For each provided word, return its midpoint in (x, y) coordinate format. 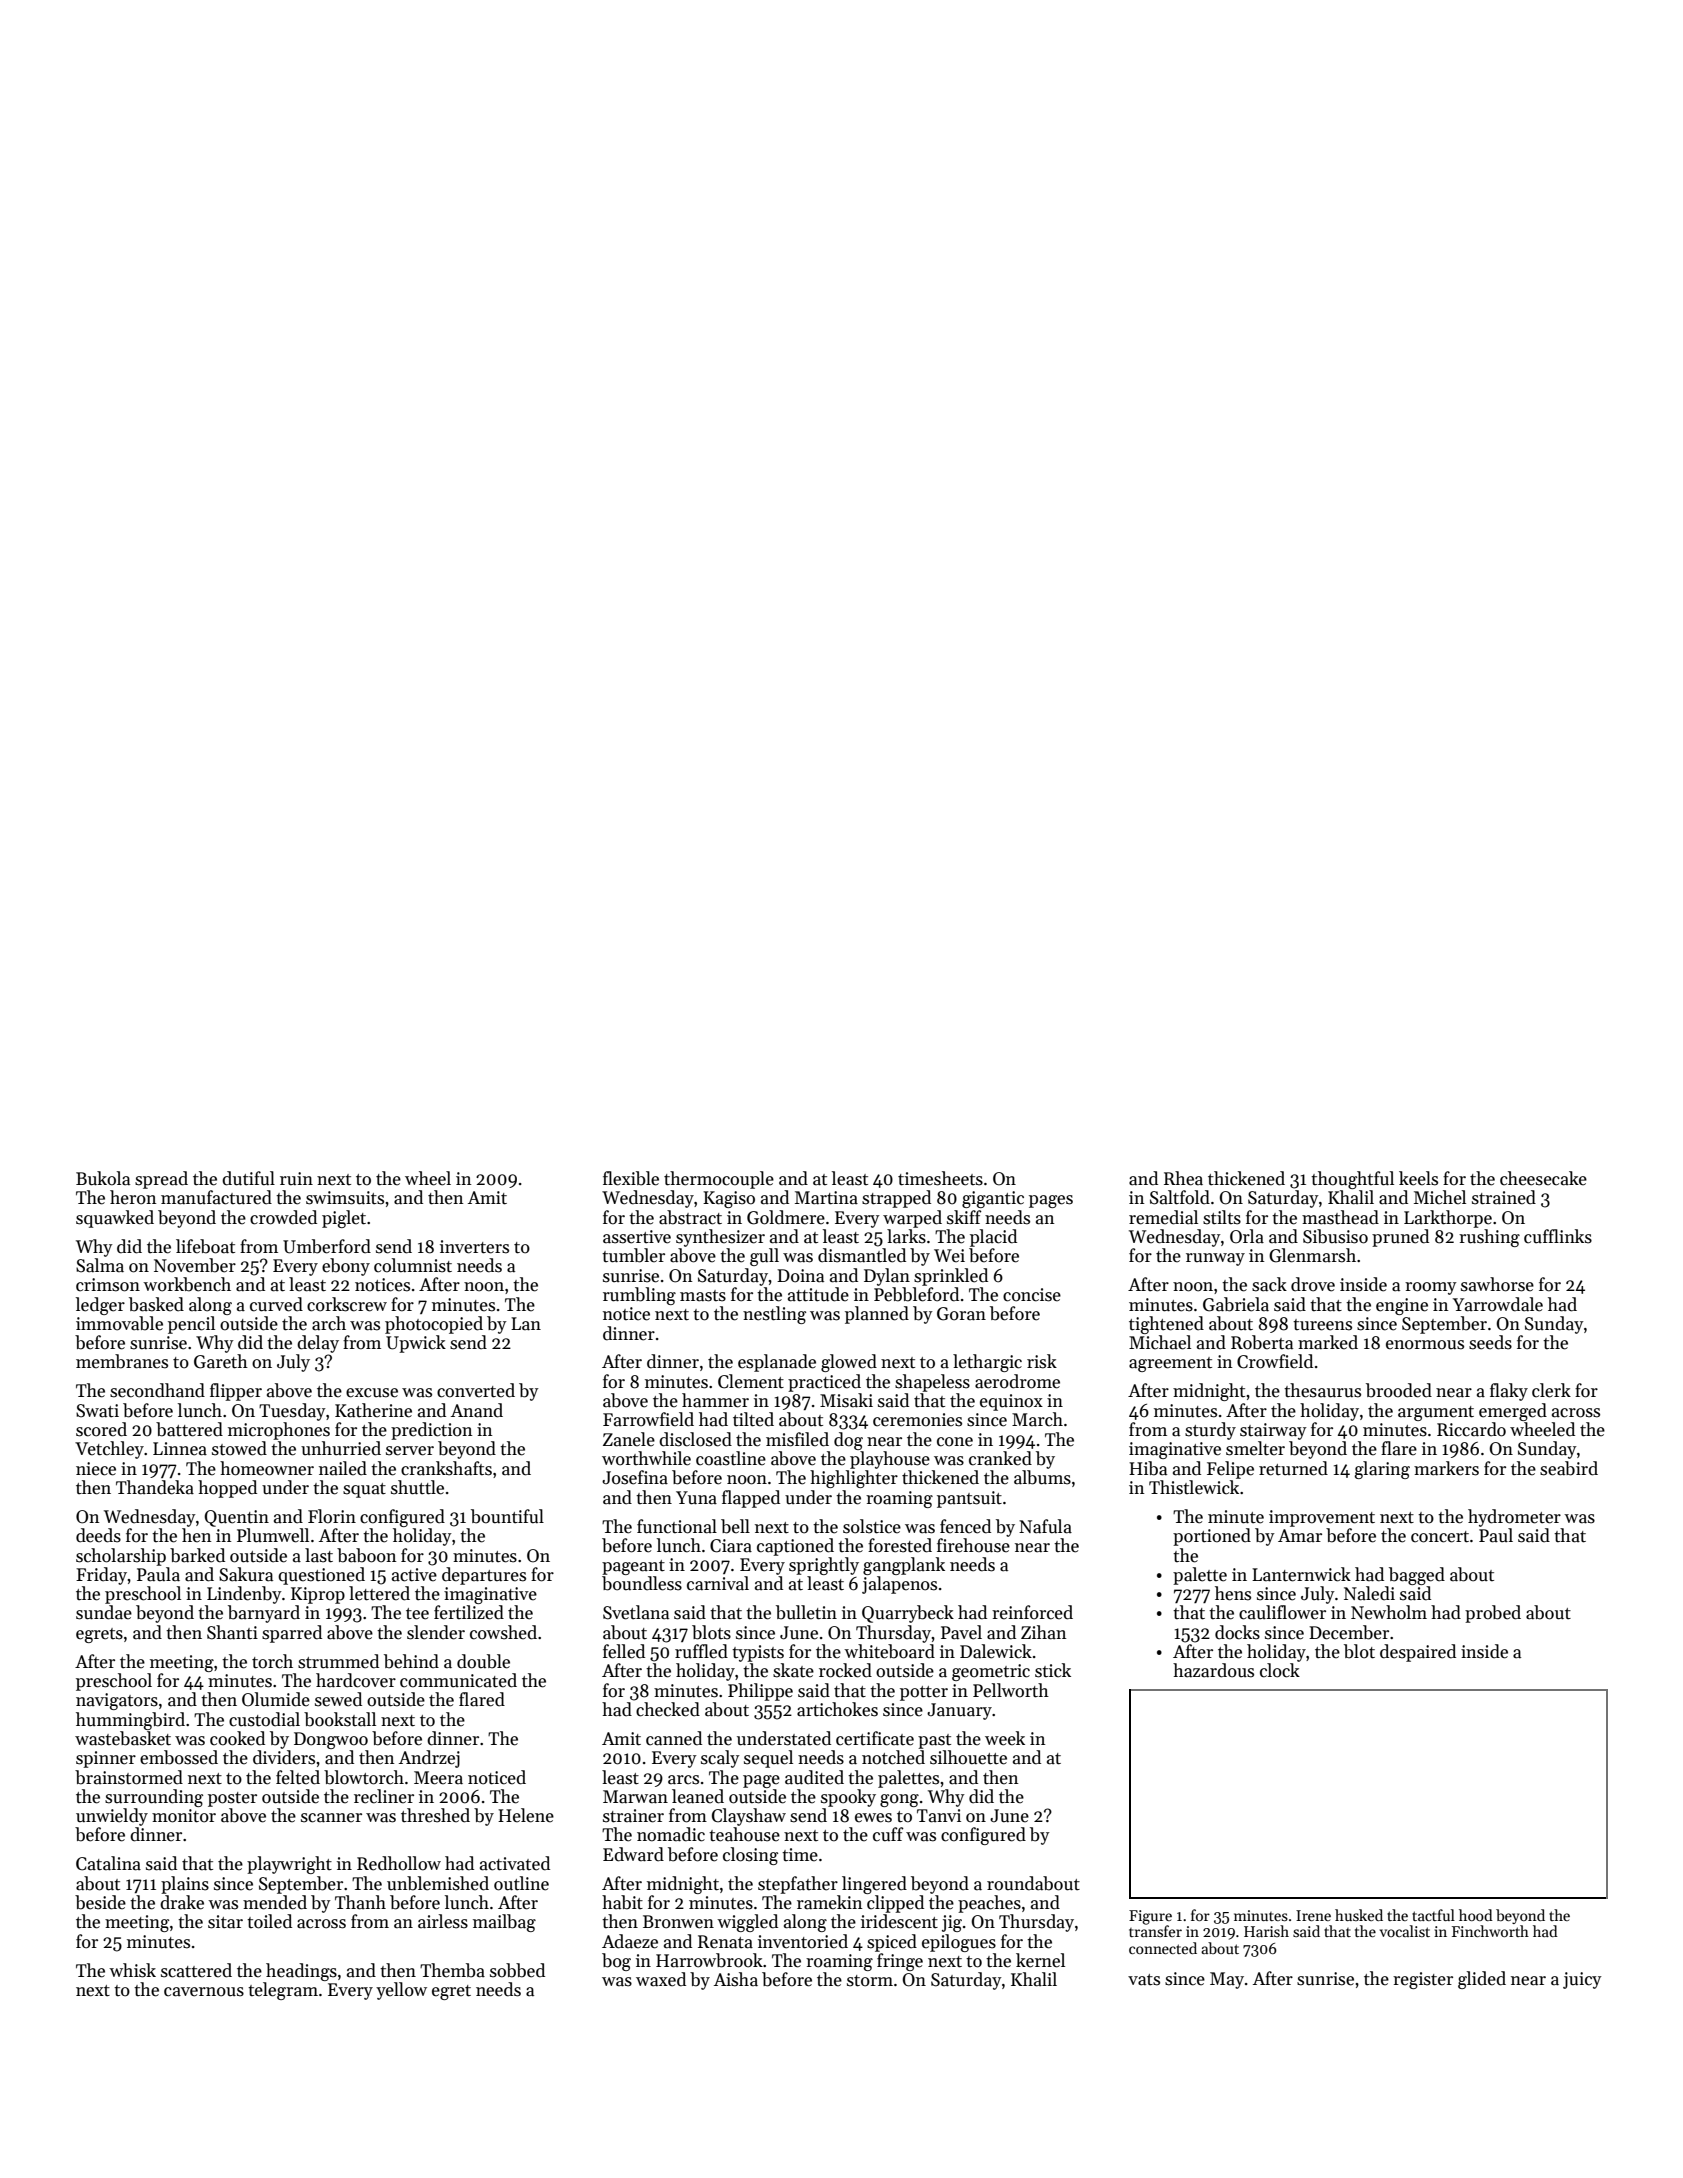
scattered (196, 1970)
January (959, 1711)
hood (1476, 1915)
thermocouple (719, 1180)
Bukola (103, 1178)
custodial (264, 1719)
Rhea (1183, 1178)
